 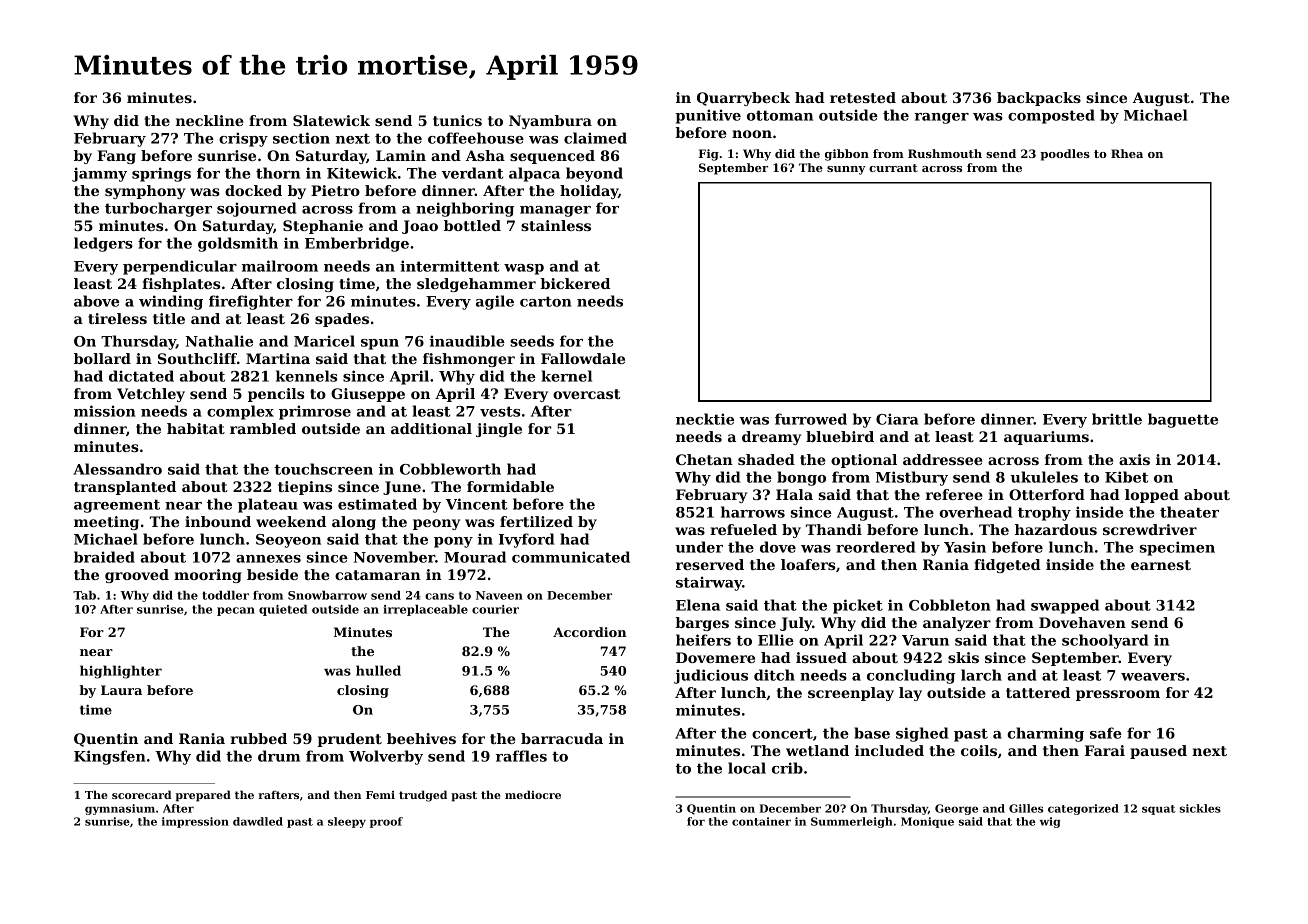 I want to click on Kingsfen, so click(x=109, y=757).
